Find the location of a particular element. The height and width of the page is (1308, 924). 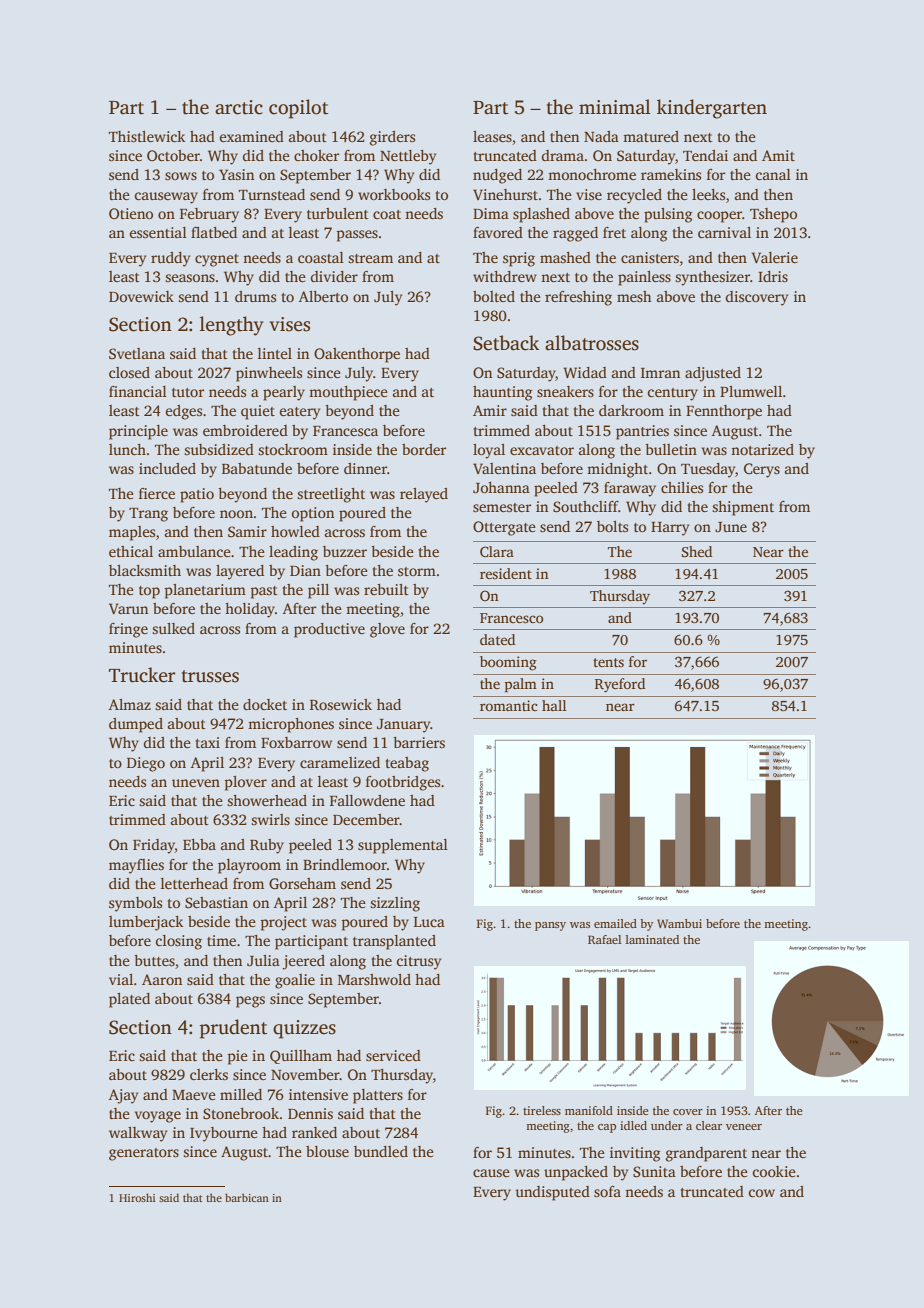

Idris is located at coordinates (773, 276).
